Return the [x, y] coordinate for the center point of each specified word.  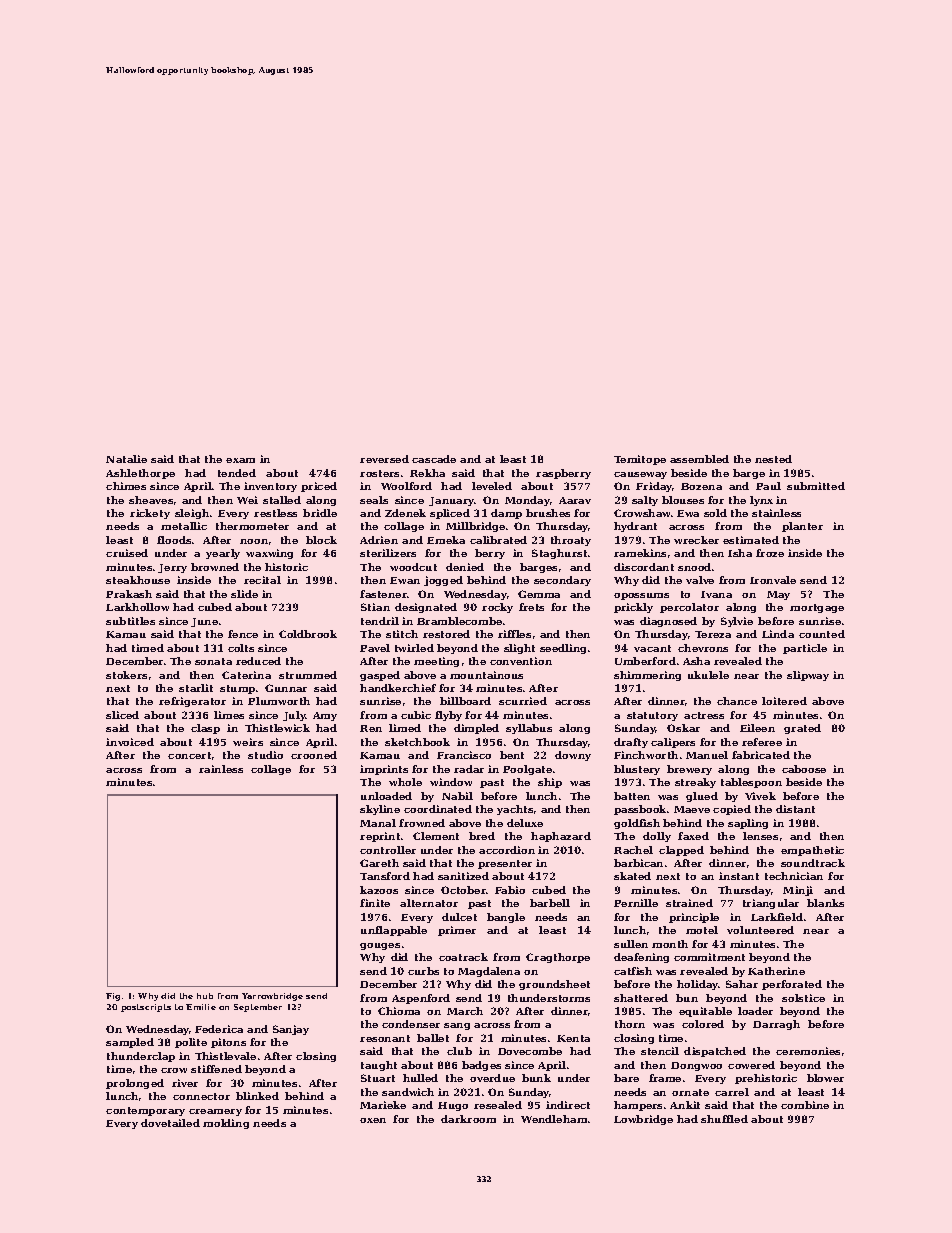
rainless [221, 769]
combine [805, 1105]
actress [704, 715]
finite [375, 903]
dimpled [476, 729]
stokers [126, 675]
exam [240, 460]
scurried [523, 701]
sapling [748, 824]
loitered [784, 701]
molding [226, 1124]
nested [773, 459]
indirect [568, 1105]
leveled [492, 486]
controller [388, 850]
